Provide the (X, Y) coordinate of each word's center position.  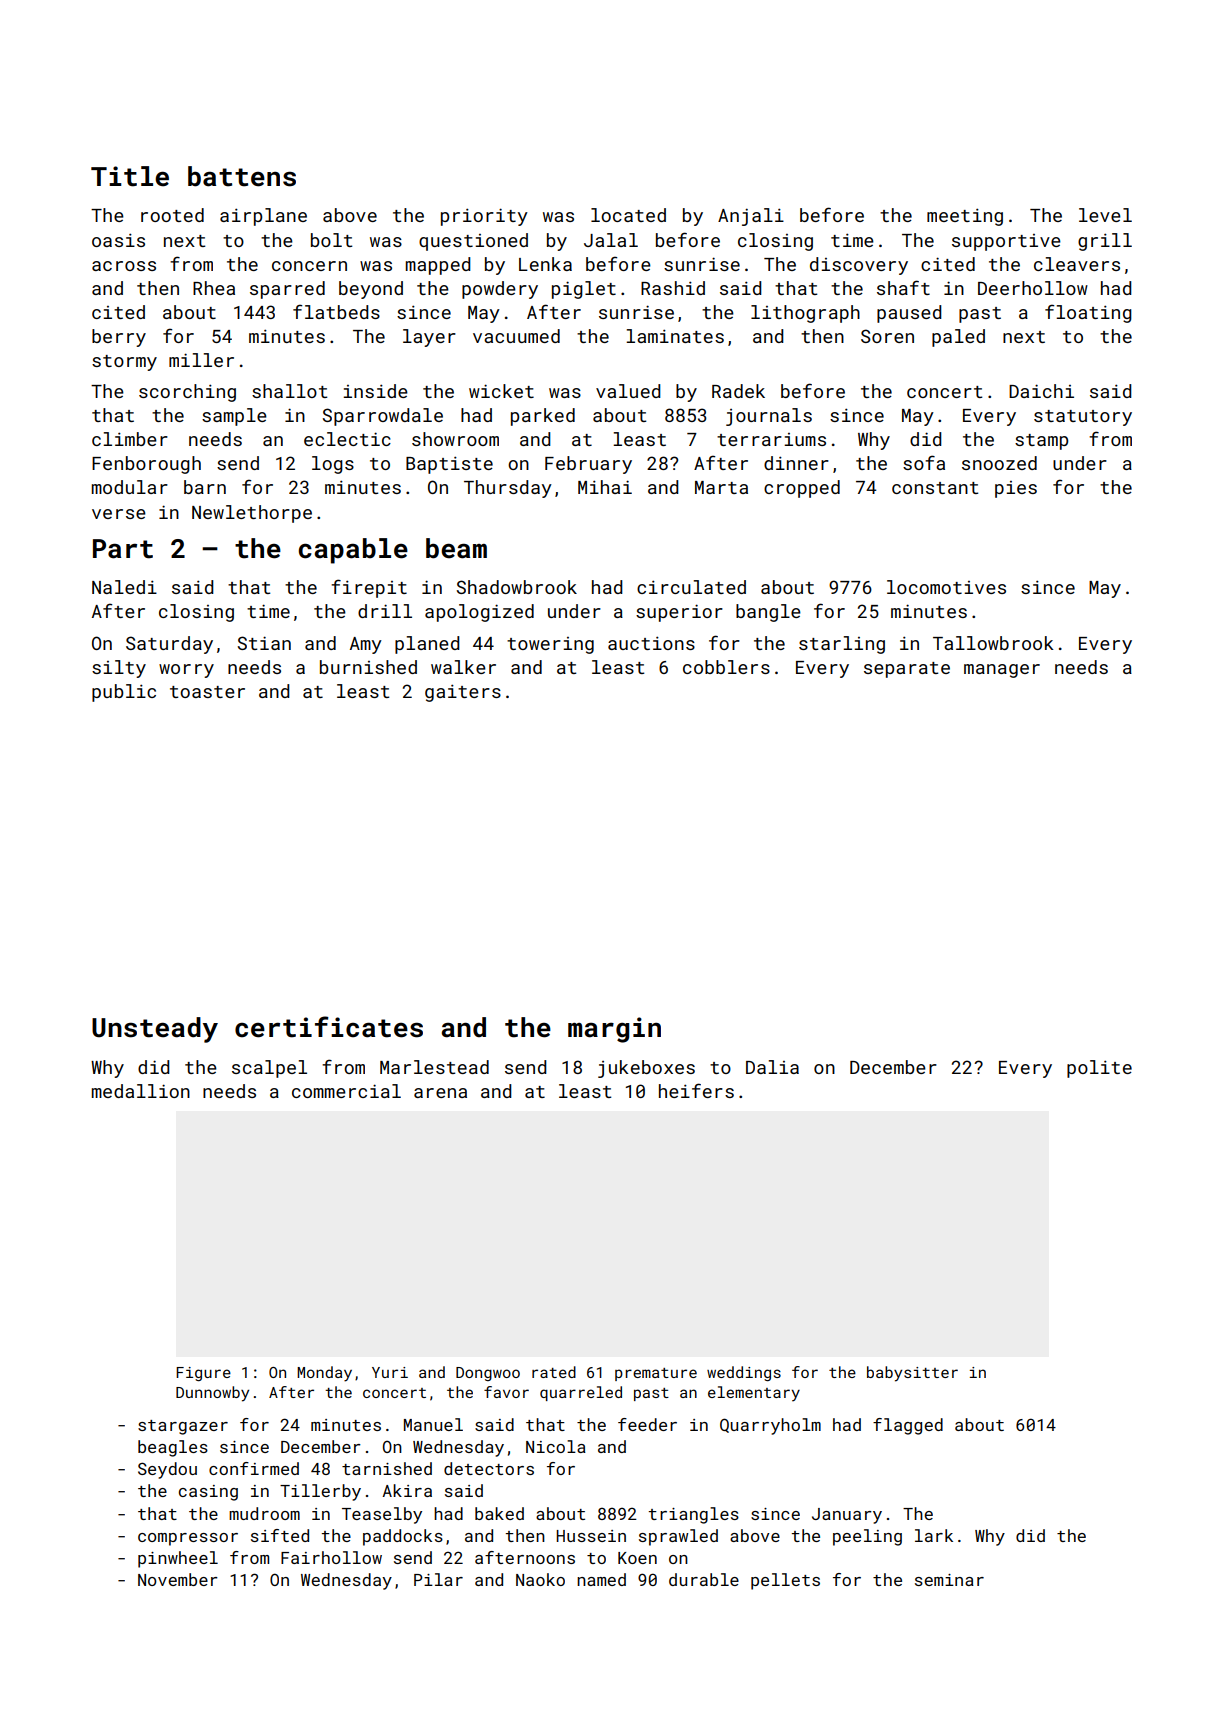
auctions (651, 643)
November (178, 1579)
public (124, 693)
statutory (1083, 418)
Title (130, 176)
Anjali (751, 217)
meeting (965, 217)
